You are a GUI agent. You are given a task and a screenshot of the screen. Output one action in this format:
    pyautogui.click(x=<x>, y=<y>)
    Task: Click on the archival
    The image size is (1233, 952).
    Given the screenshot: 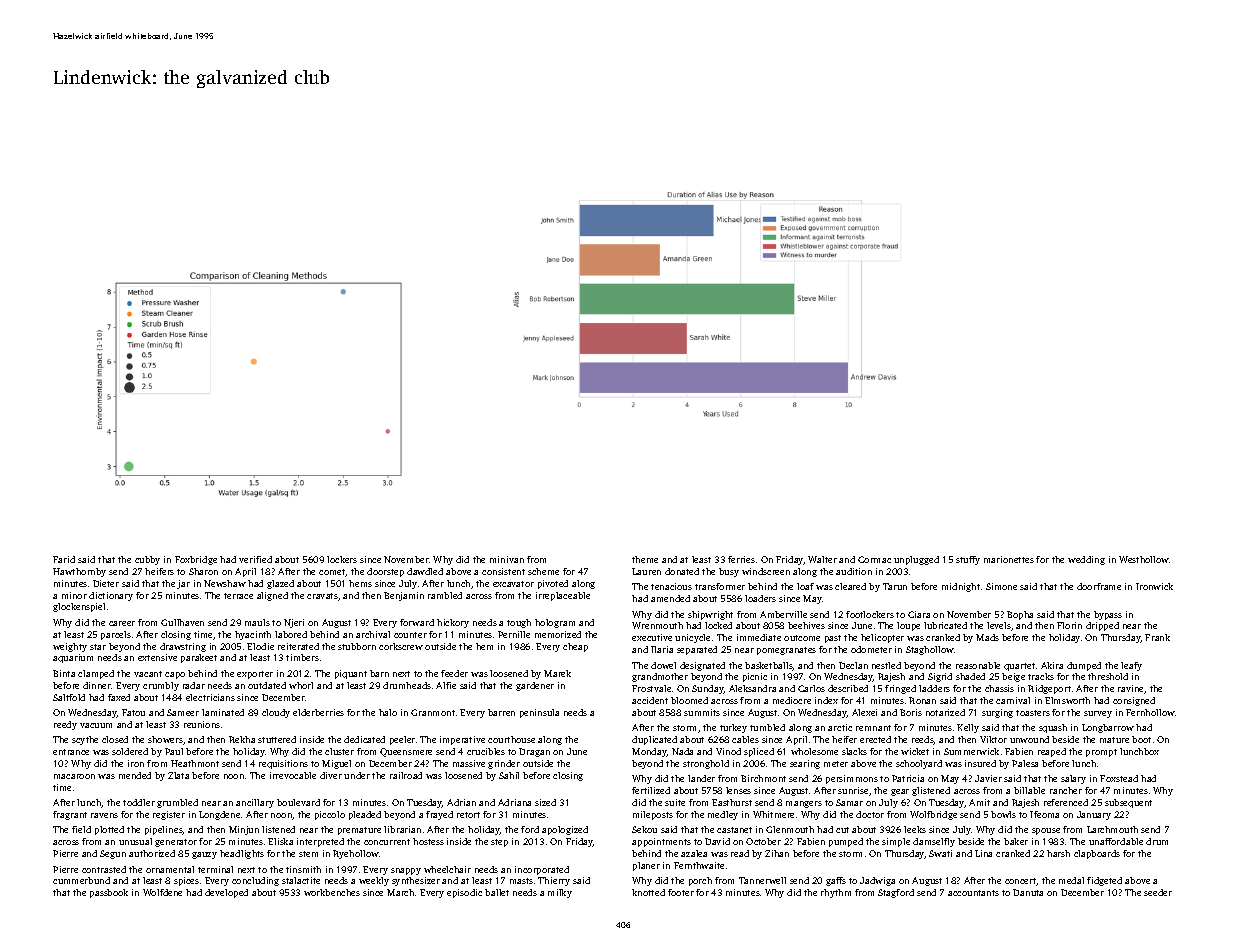 What is the action you would take?
    pyautogui.click(x=373, y=634)
